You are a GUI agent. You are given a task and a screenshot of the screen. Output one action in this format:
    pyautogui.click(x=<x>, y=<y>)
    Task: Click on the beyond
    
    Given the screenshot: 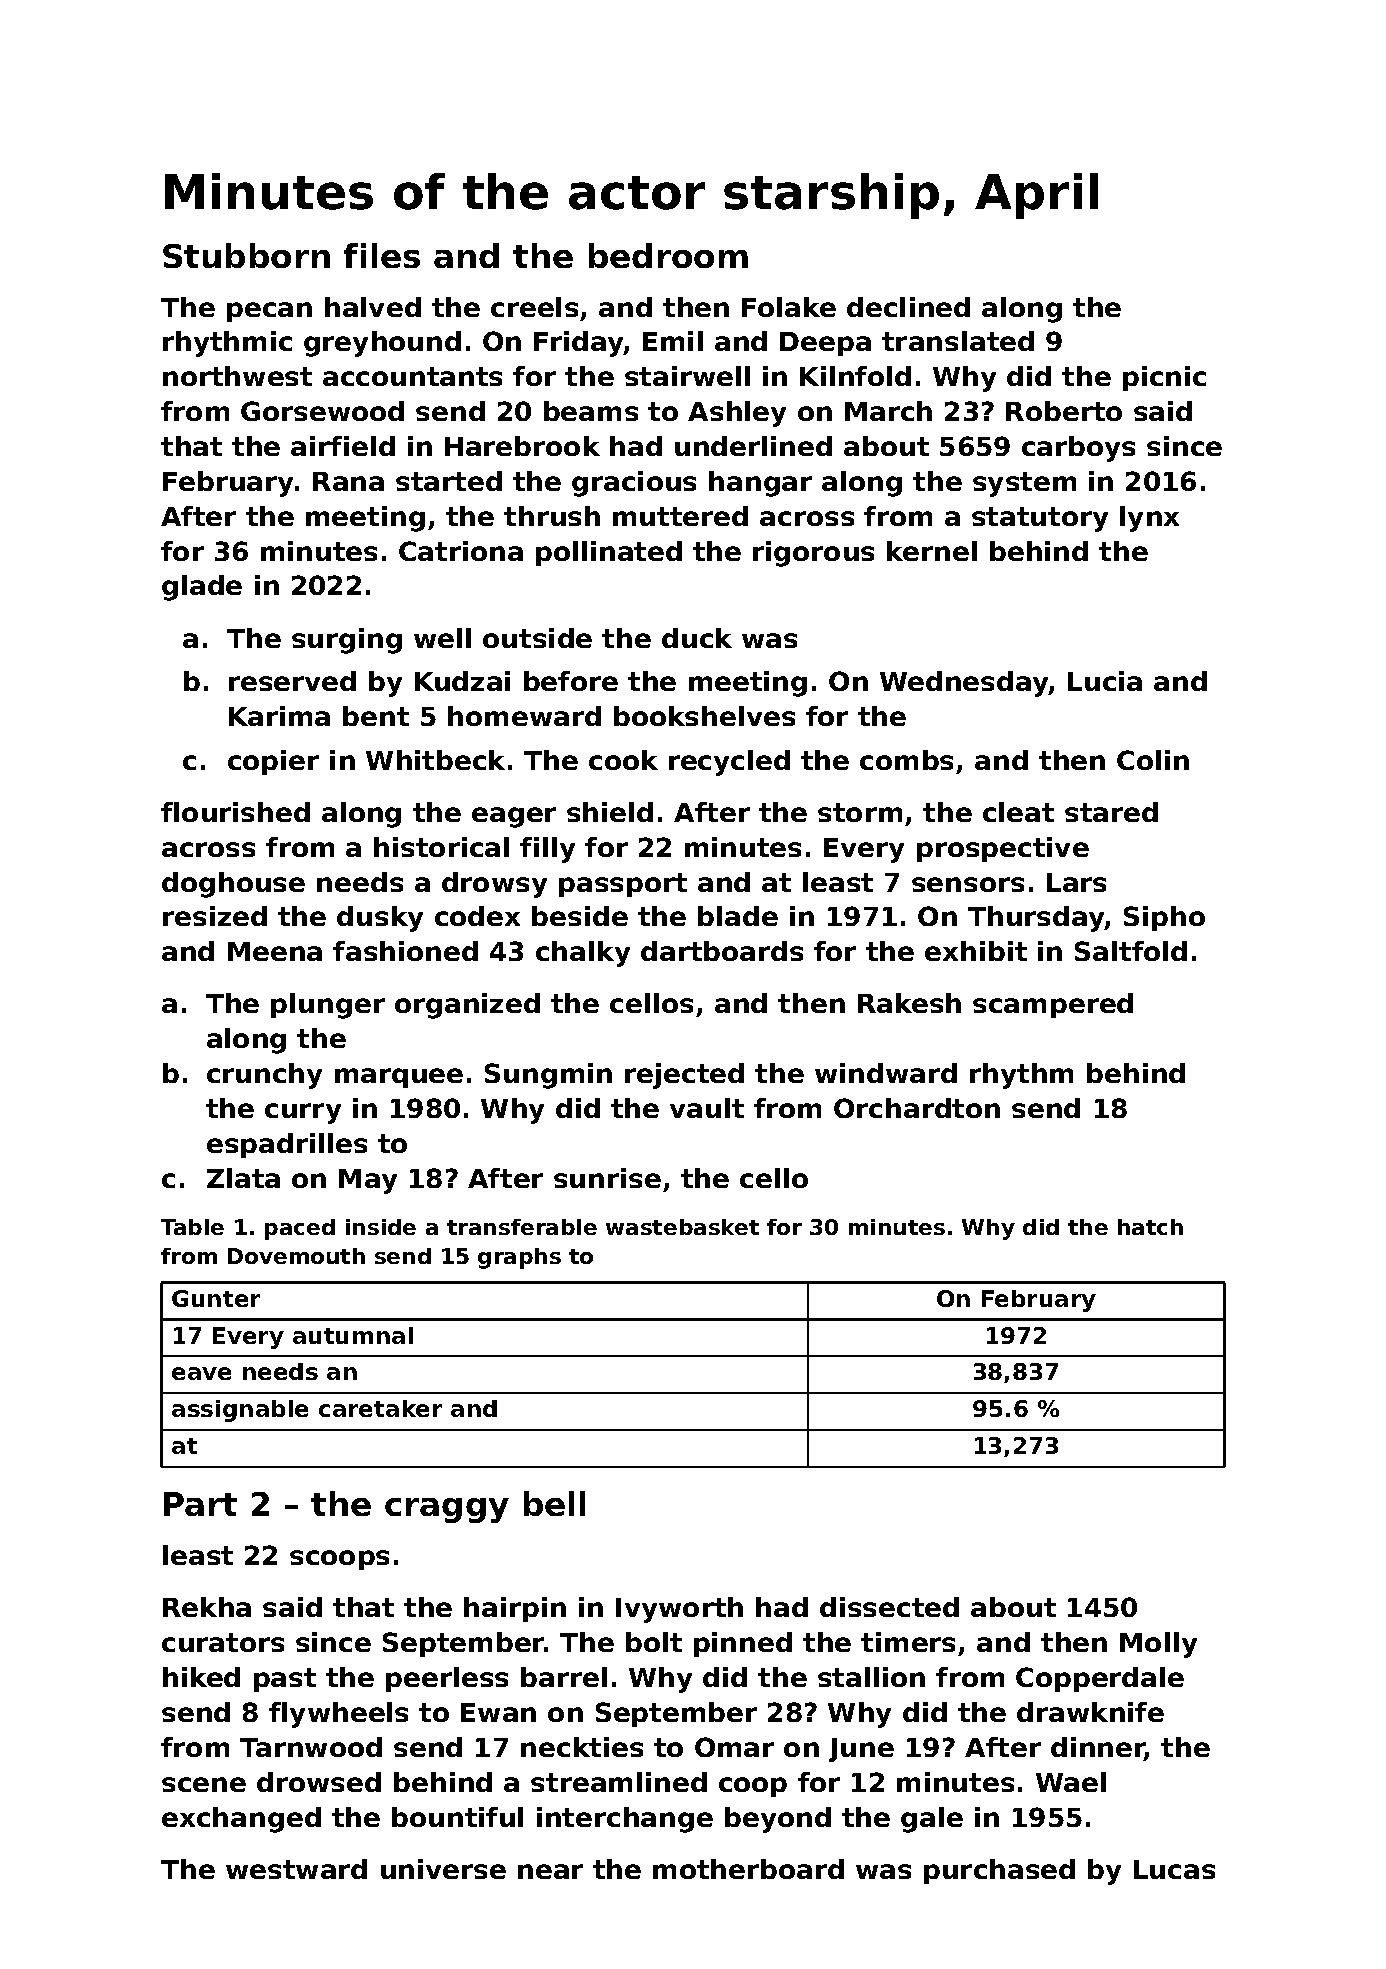 What is the action you would take?
    pyautogui.click(x=778, y=1820)
